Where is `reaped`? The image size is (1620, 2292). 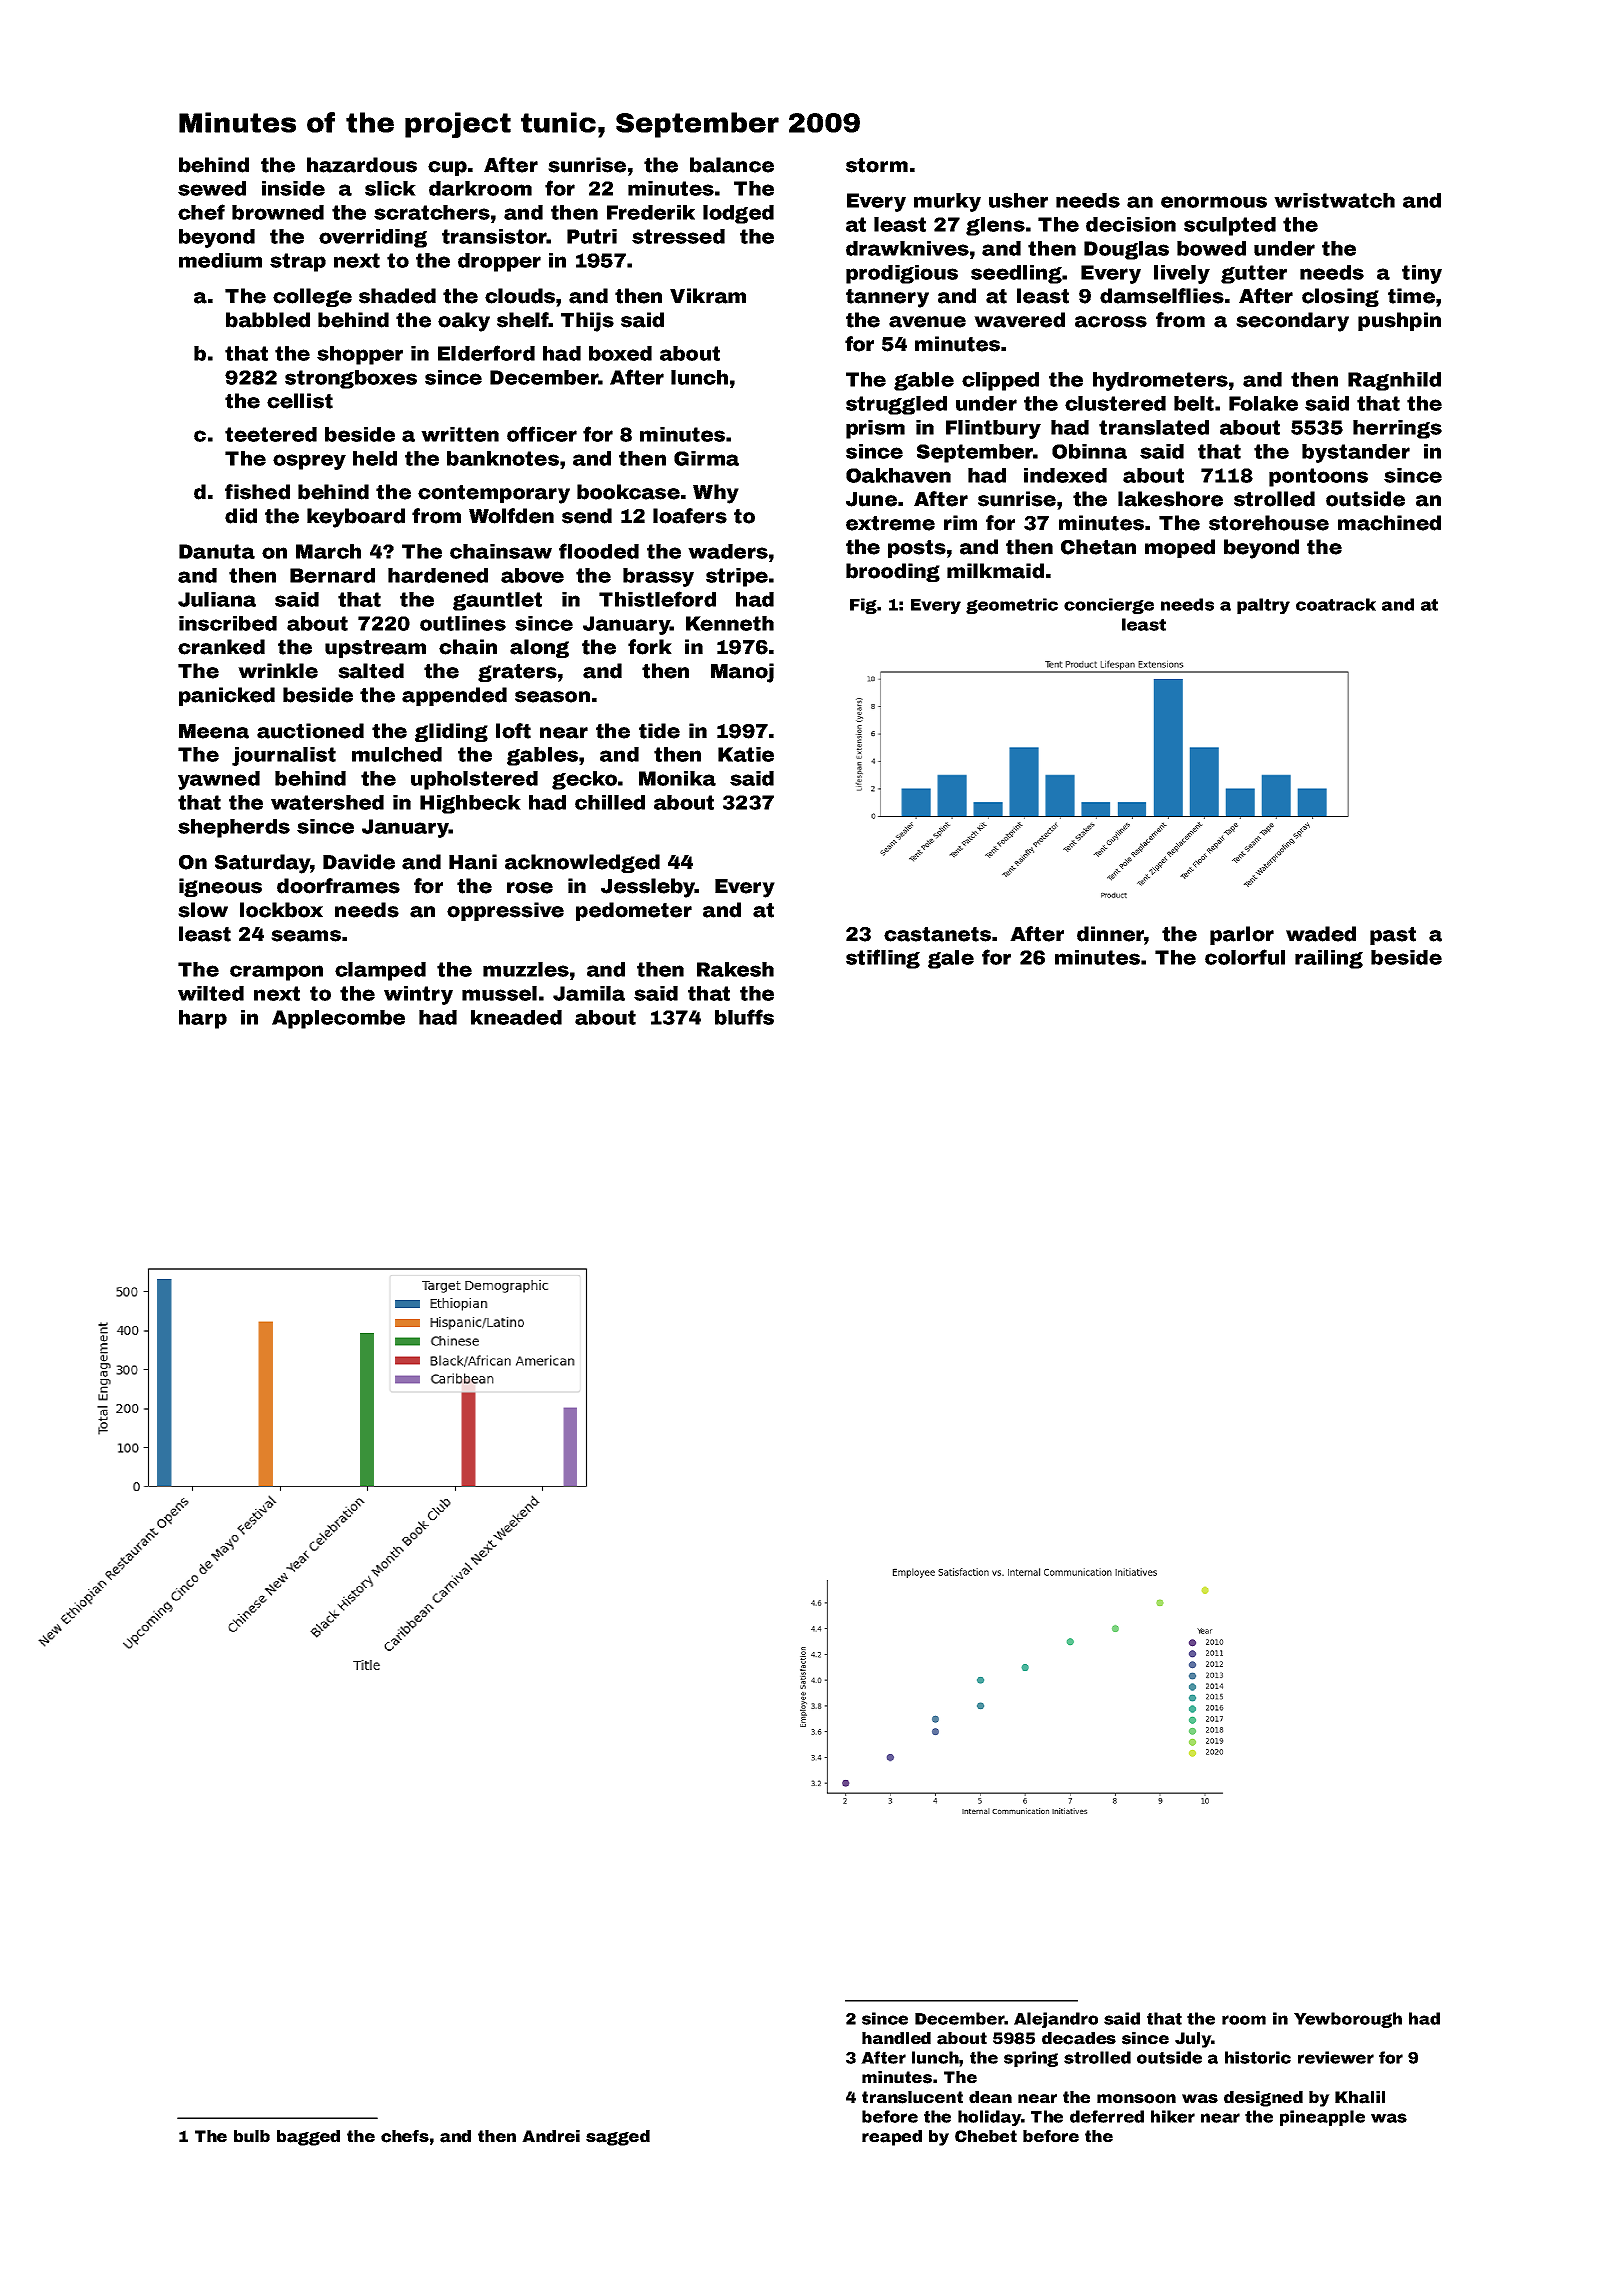
reaped is located at coordinates (892, 2138).
